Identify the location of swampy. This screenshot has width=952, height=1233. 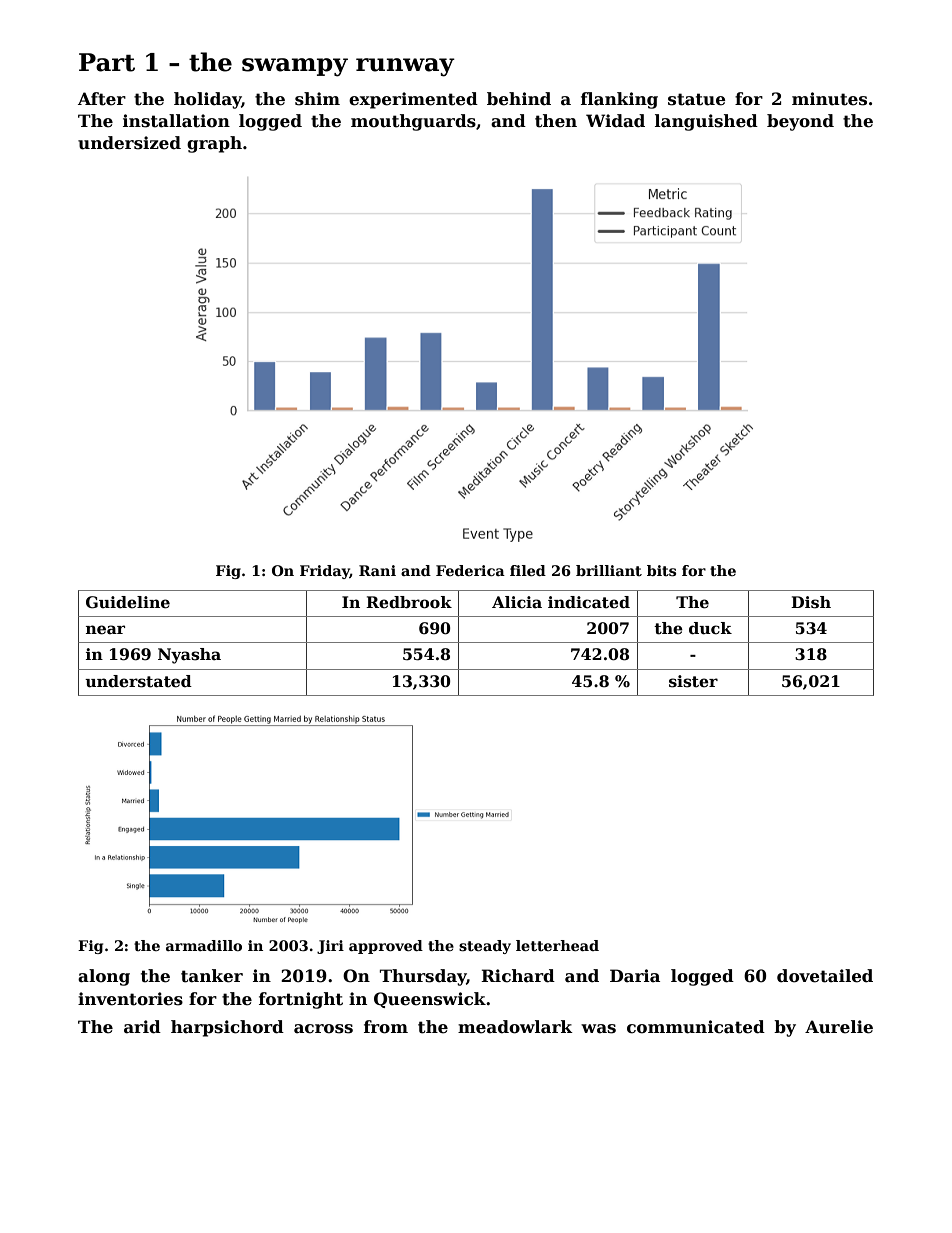
(295, 67).
